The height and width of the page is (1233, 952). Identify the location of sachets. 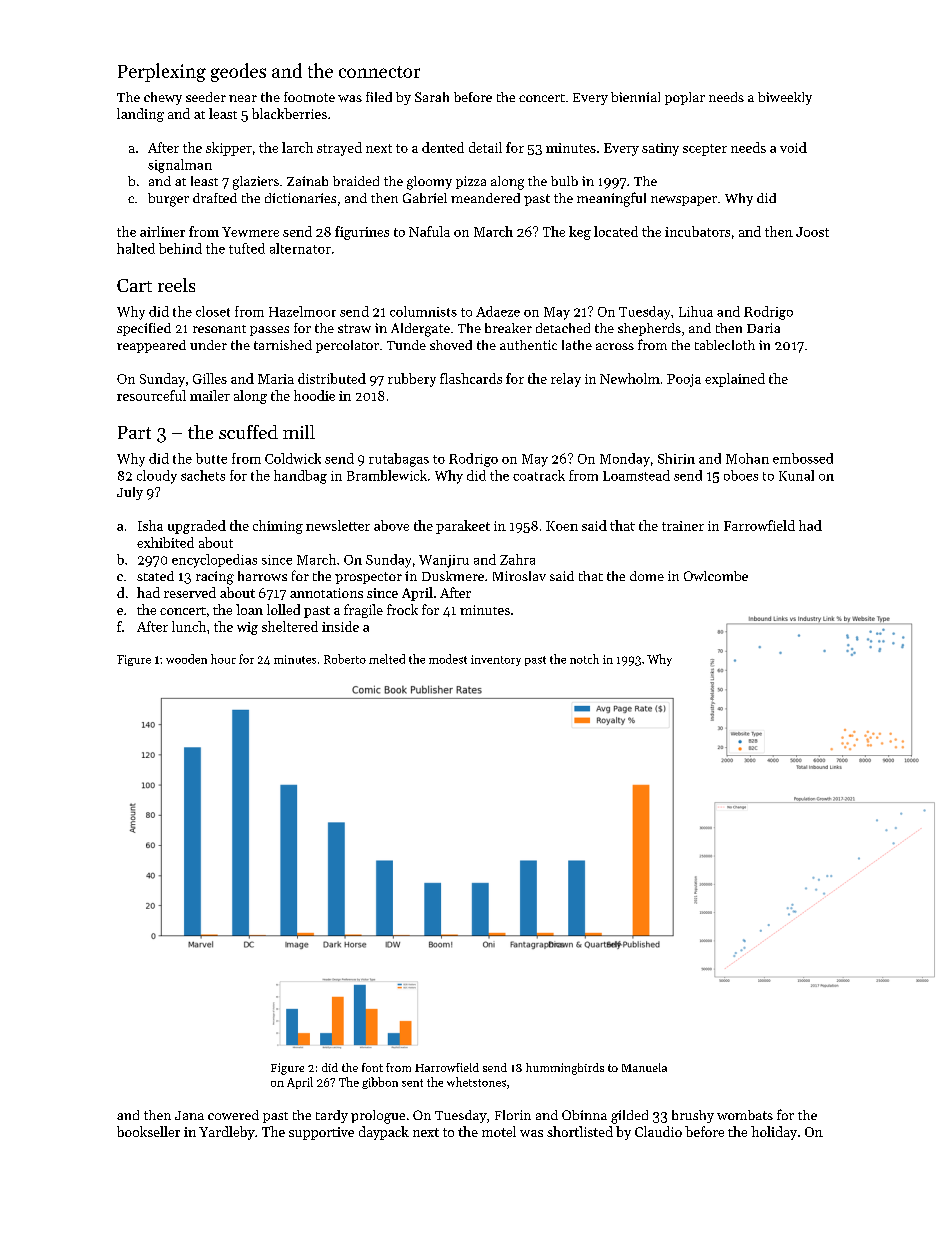
(203, 475).
